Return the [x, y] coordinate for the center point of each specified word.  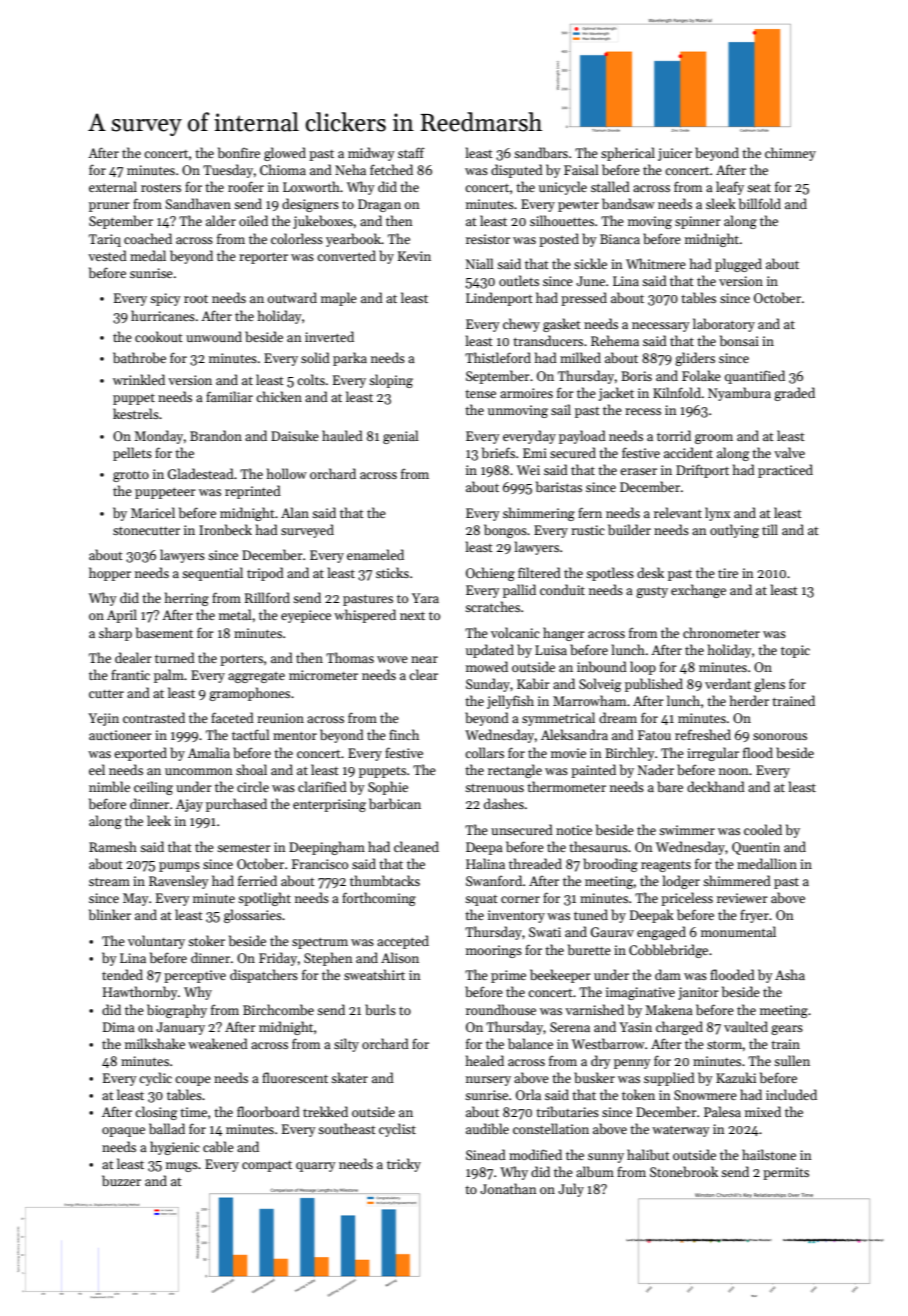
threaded [535, 863]
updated [490, 651]
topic [795, 651]
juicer [675, 154]
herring [187, 599]
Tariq [105, 240]
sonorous [780, 736]
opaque [123, 1132]
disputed [517, 171]
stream [109, 882]
